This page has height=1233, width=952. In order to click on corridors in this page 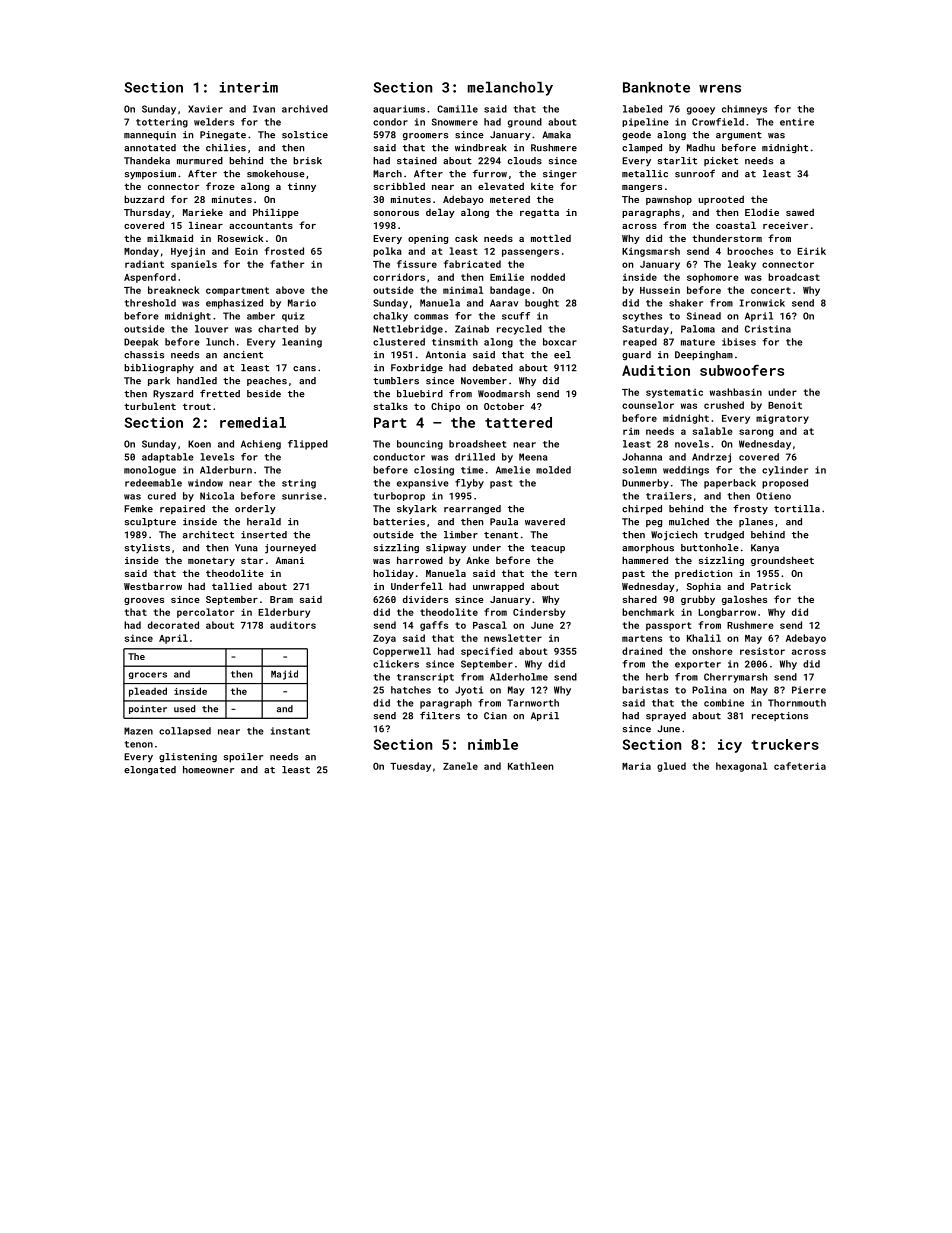, I will do `click(399, 277)`.
